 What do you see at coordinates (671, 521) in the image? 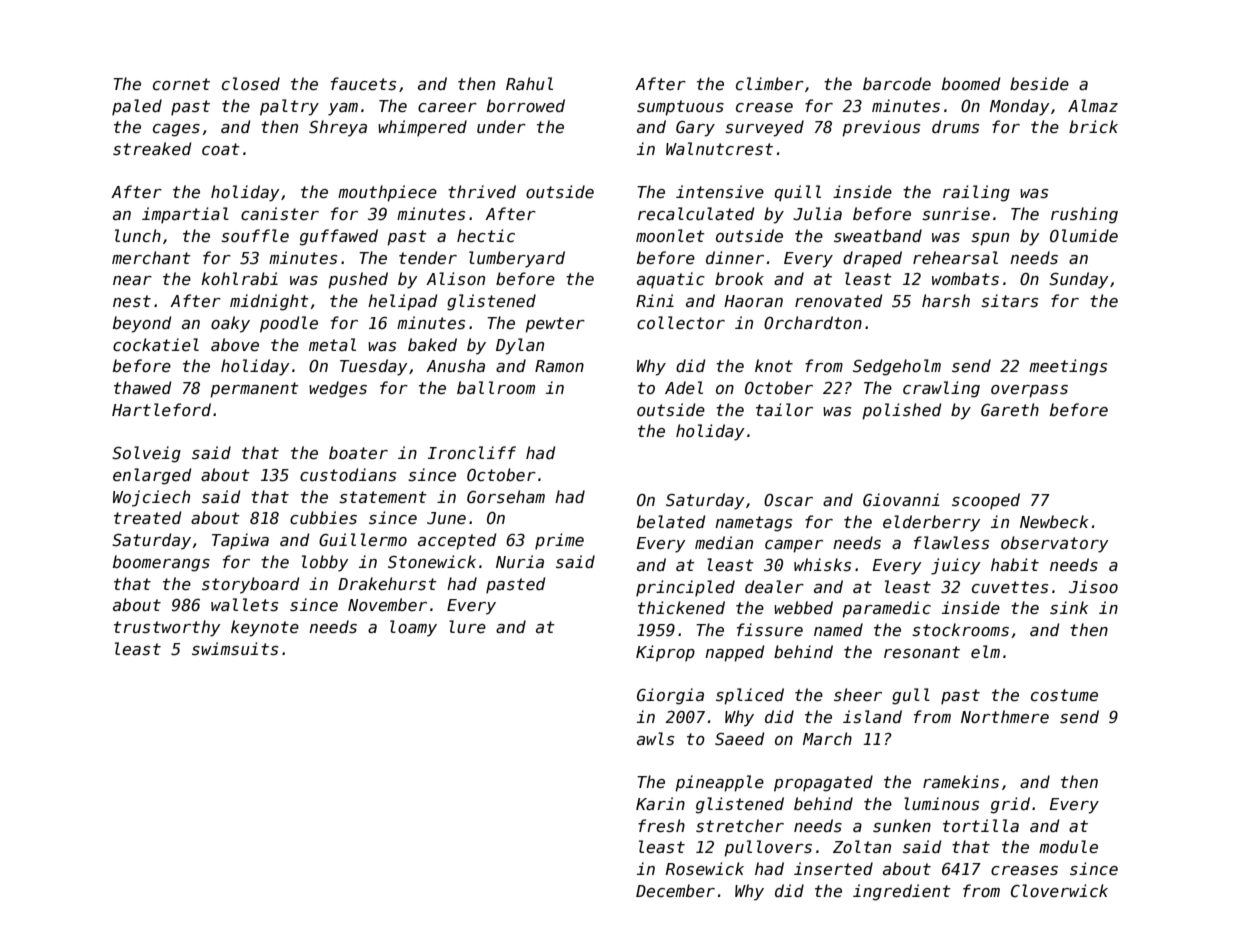
I see `belated` at bounding box center [671, 521].
